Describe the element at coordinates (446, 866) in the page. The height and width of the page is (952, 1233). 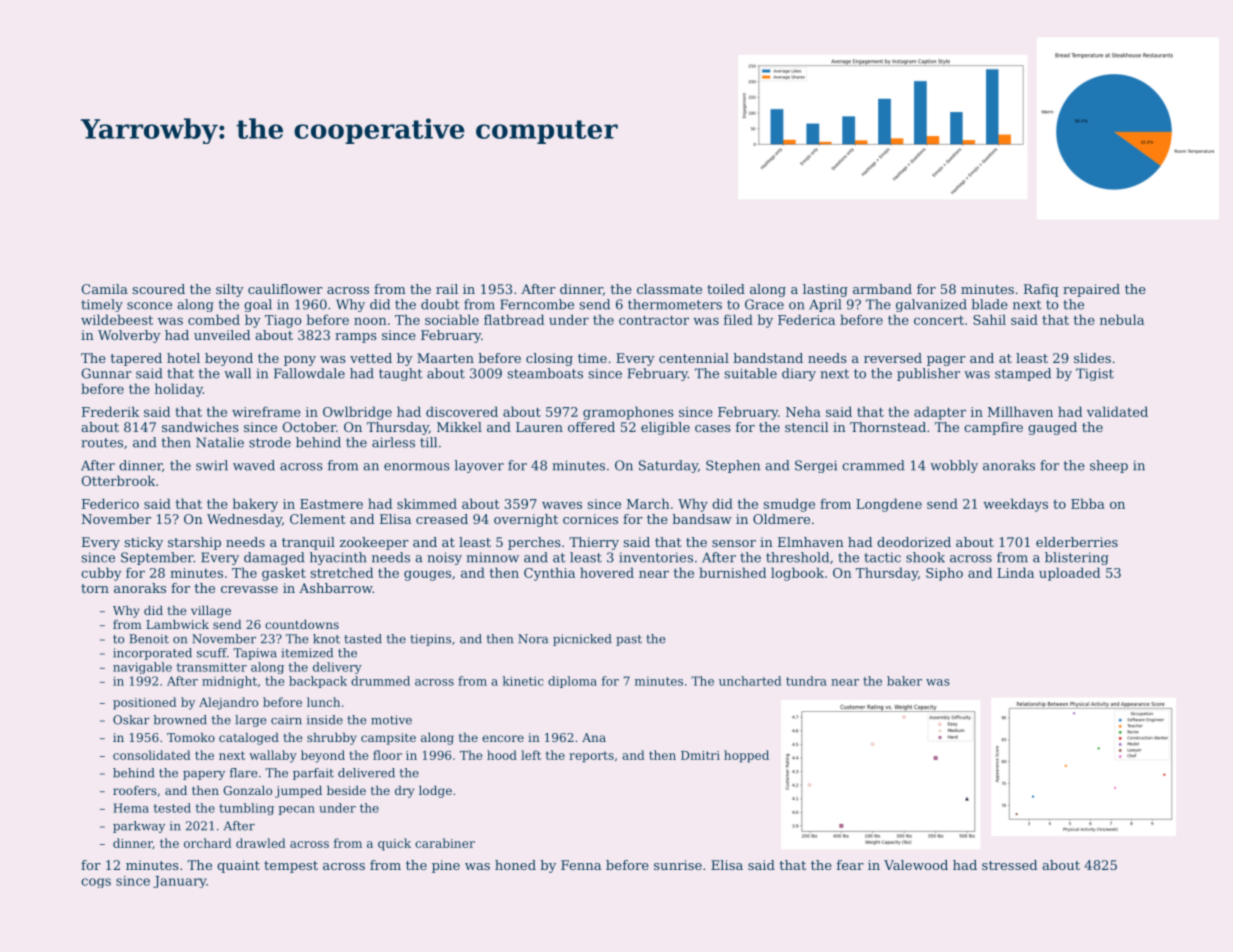
I see `pine` at that location.
